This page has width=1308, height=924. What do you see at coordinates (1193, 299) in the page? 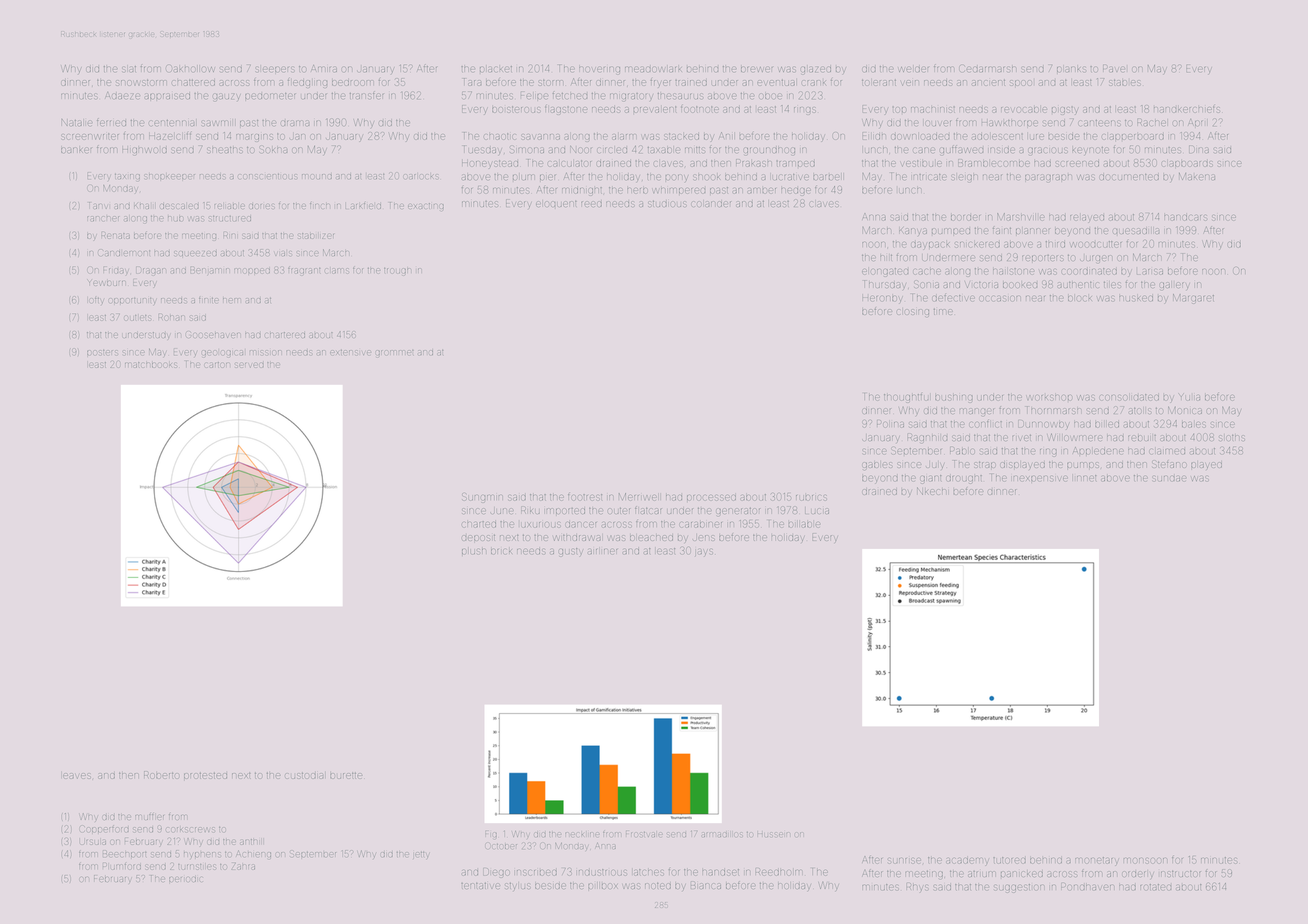
I see `Margaret` at bounding box center [1193, 299].
